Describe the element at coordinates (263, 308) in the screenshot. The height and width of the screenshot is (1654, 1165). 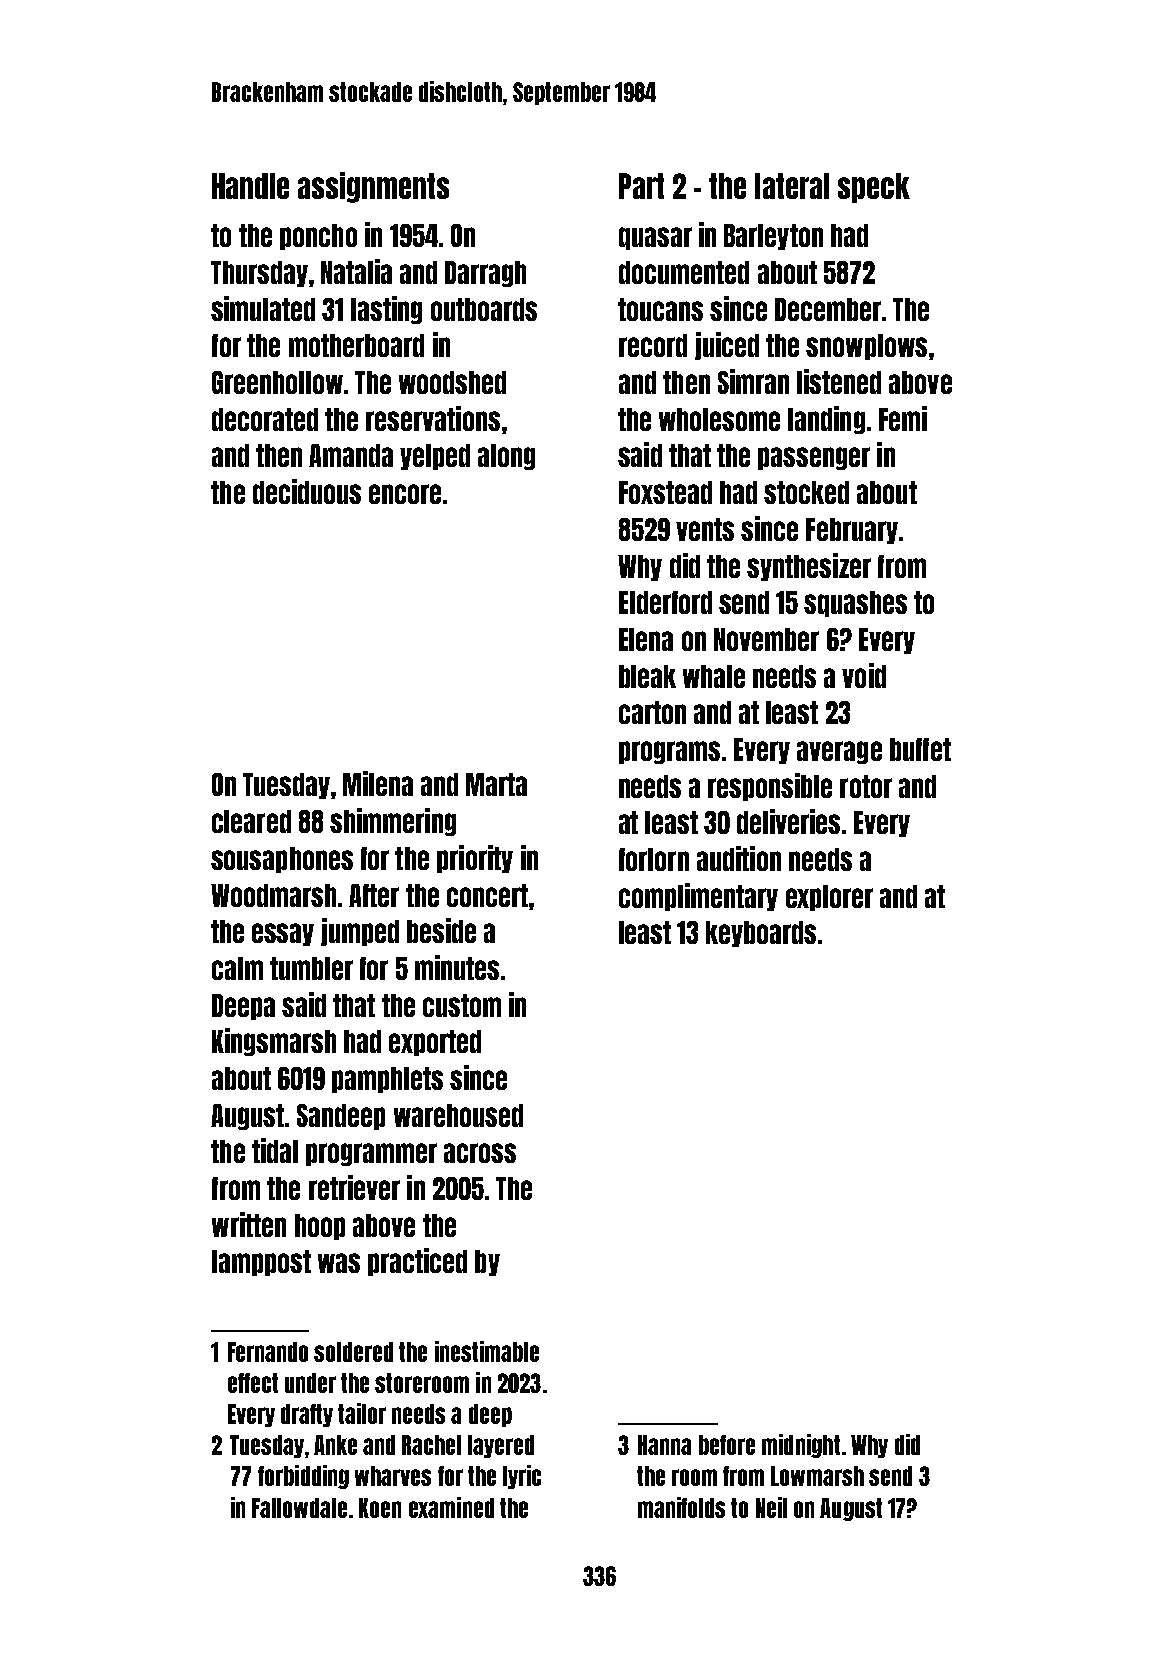
I see `simulated` at that location.
